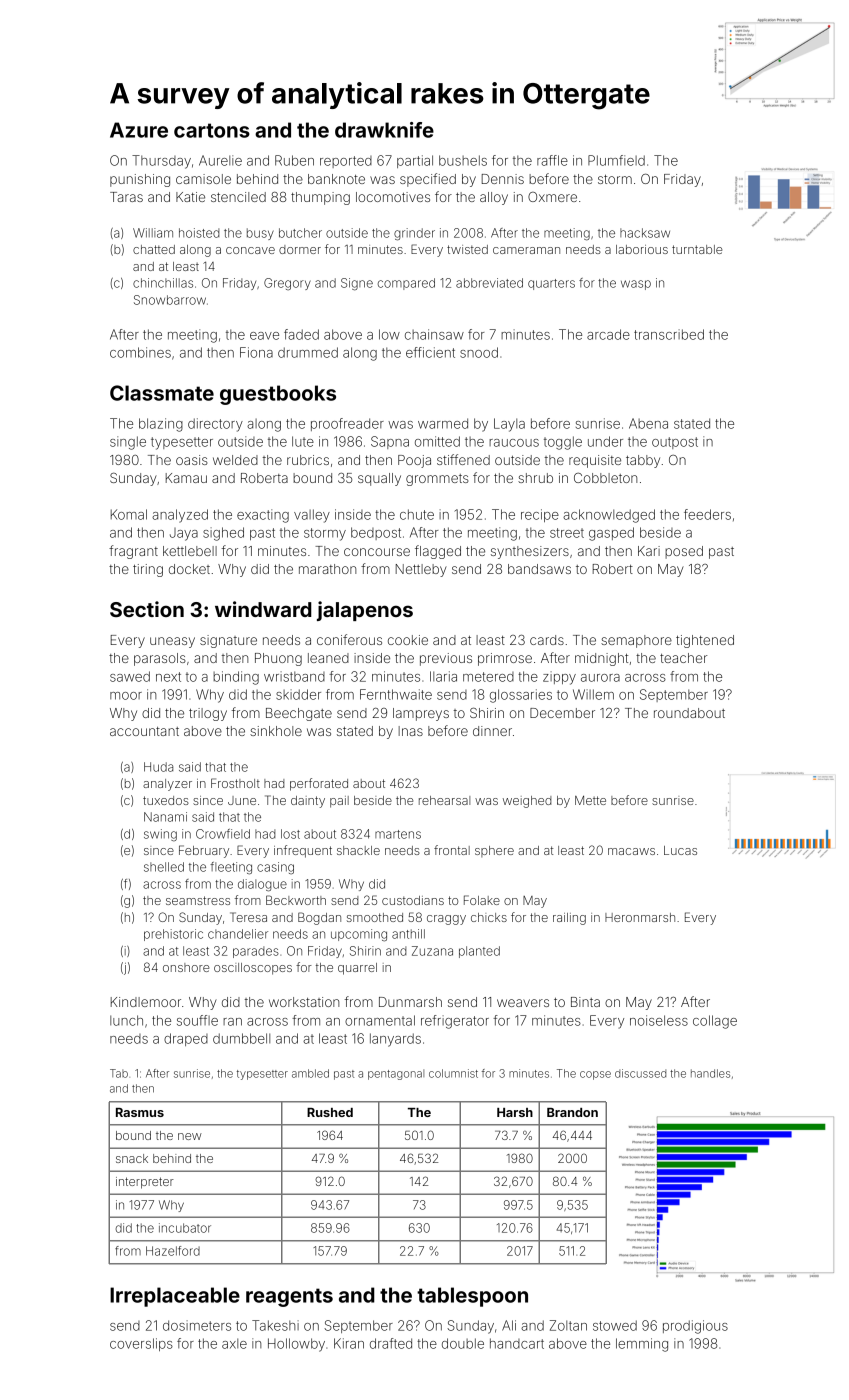 This screenshot has height=1400, width=849. Describe the element at coordinates (384, 130) in the screenshot. I see `drawknife` at that location.
